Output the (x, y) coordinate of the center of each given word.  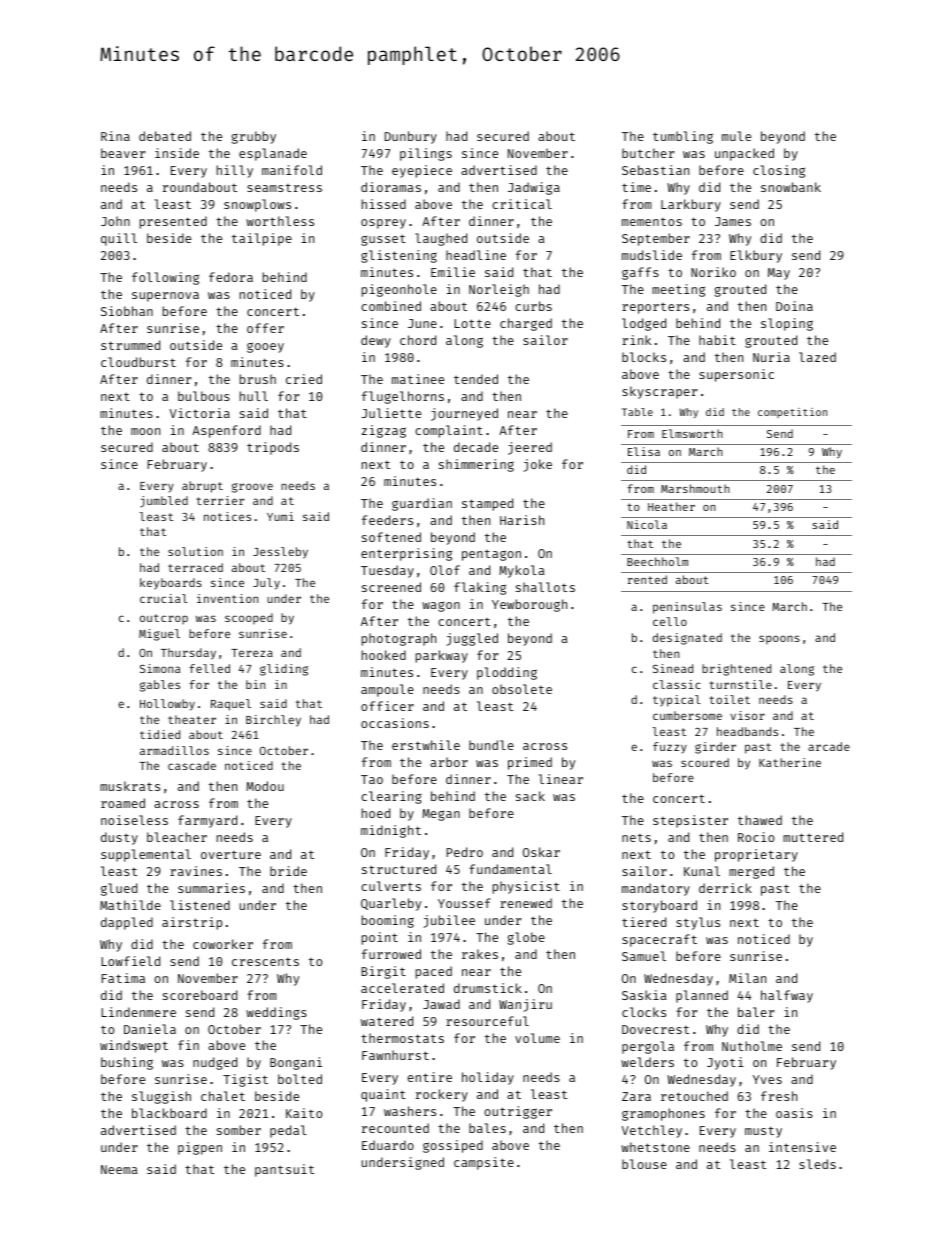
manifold (292, 170)
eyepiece (422, 171)
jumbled (164, 502)
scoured (705, 762)
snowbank (791, 187)
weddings (276, 1013)
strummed (130, 345)
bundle (491, 745)
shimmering (476, 465)
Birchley (273, 721)
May (779, 274)
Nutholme (752, 1046)
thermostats (402, 1038)
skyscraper (659, 392)
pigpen (200, 1148)
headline (476, 255)
